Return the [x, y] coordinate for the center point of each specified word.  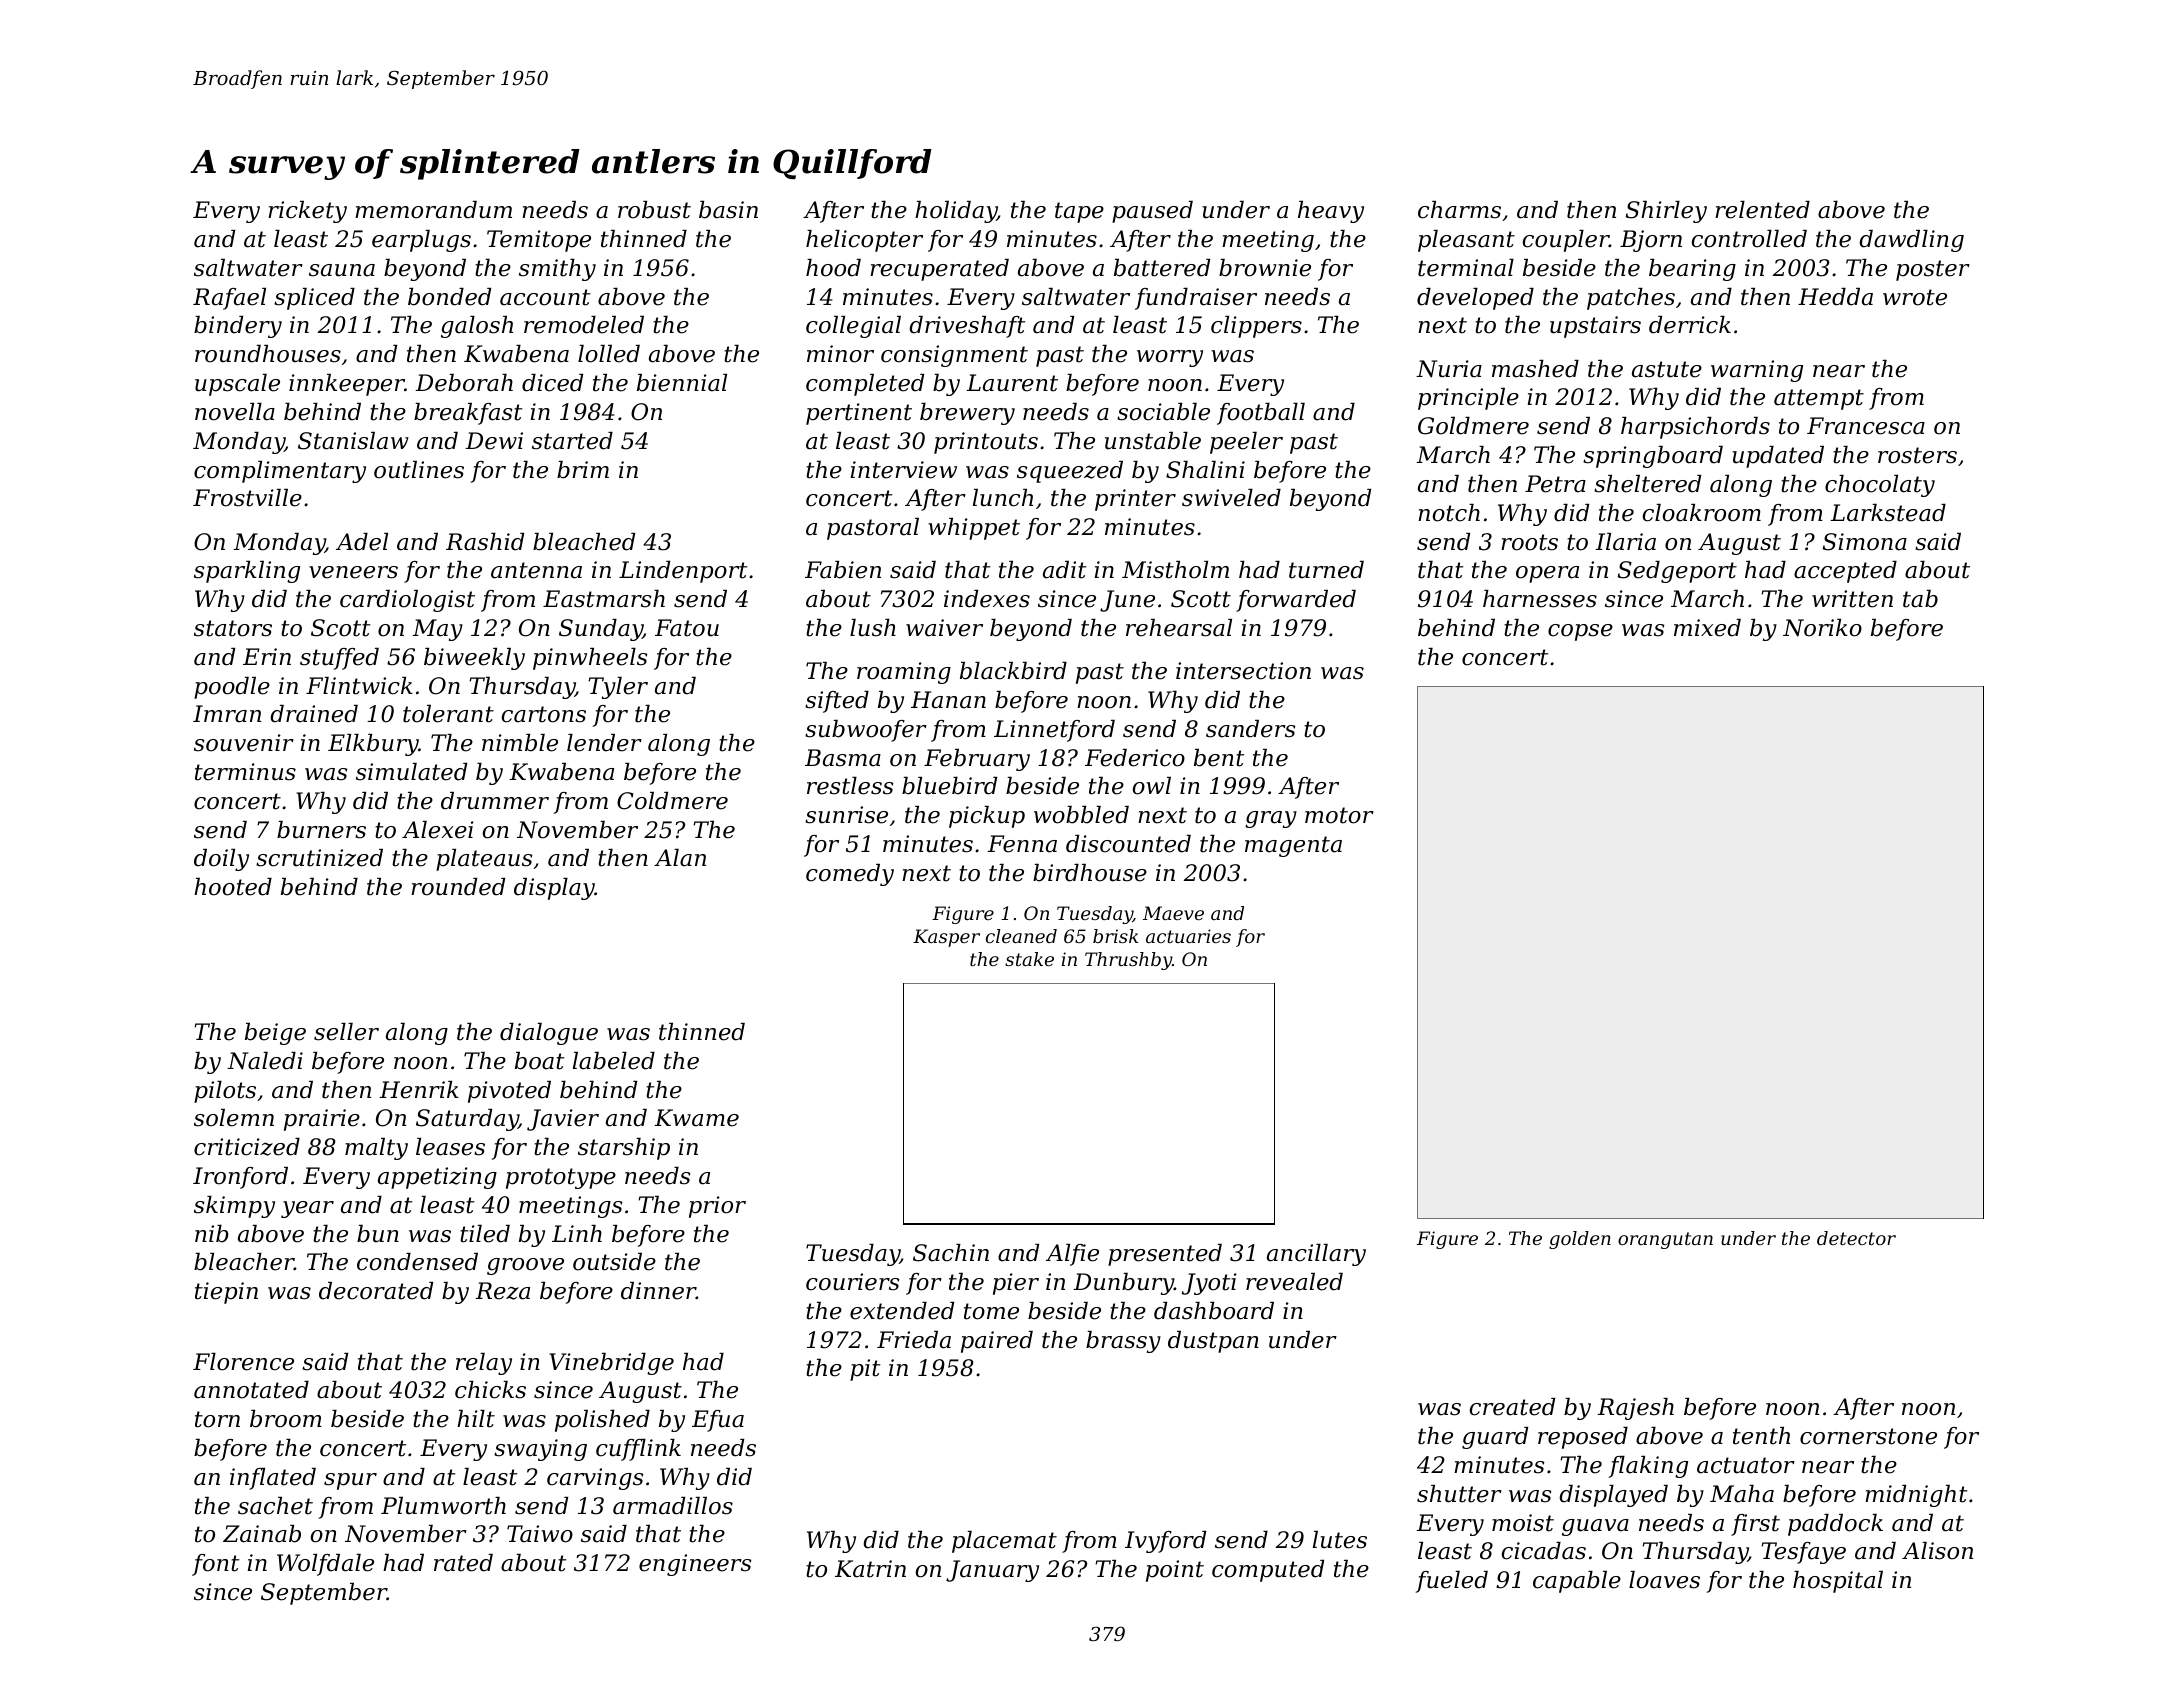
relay [484, 1364]
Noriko [1822, 628]
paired [997, 1342]
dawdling [1911, 241]
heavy [1331, 212]
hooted [233, 887]
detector [1856, 1238]
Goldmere [1473, 426]
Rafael [229, 299]
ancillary [1316, 1255]
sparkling [247, 572]
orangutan [1665, 1240]
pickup [987, 817]
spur [350, 1481]
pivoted [509, 1092]
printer [1135, 500]
